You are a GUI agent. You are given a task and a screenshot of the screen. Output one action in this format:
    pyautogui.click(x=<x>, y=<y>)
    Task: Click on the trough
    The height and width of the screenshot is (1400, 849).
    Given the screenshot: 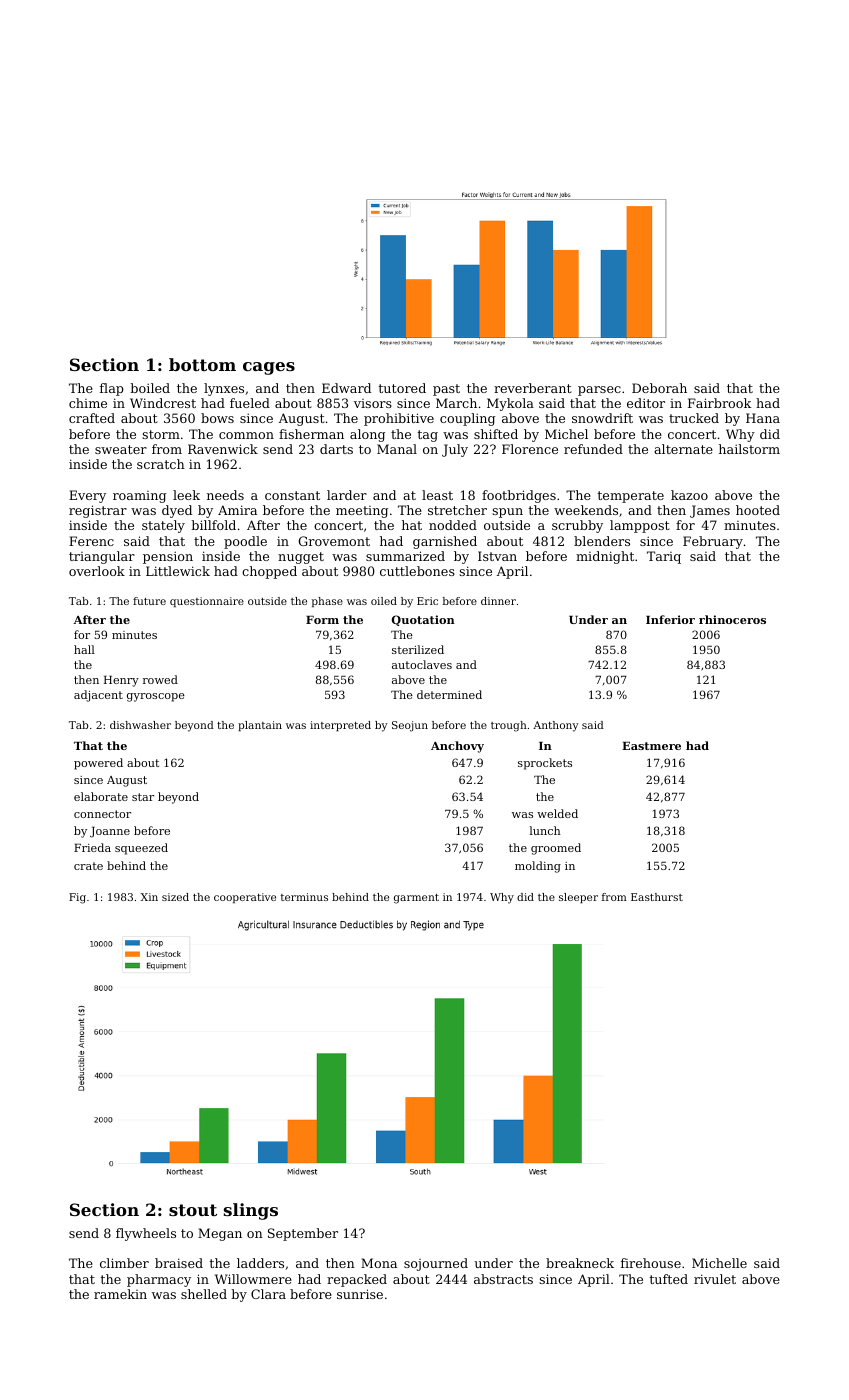 What is the action you would take?
    pyautogui.click(x=509, y=726)
